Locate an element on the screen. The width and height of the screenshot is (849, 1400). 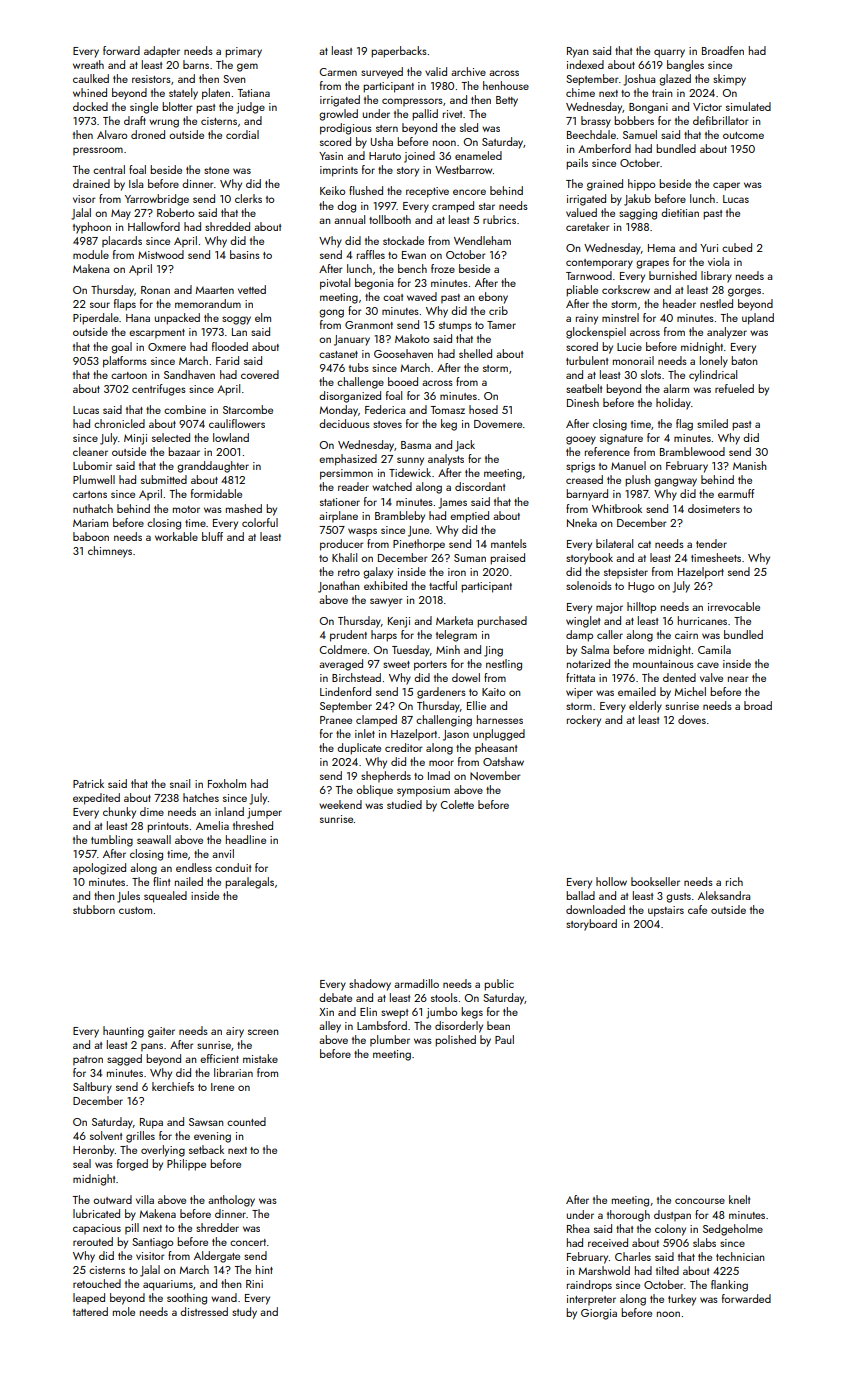
archive is located at coordinates (468, 71).
